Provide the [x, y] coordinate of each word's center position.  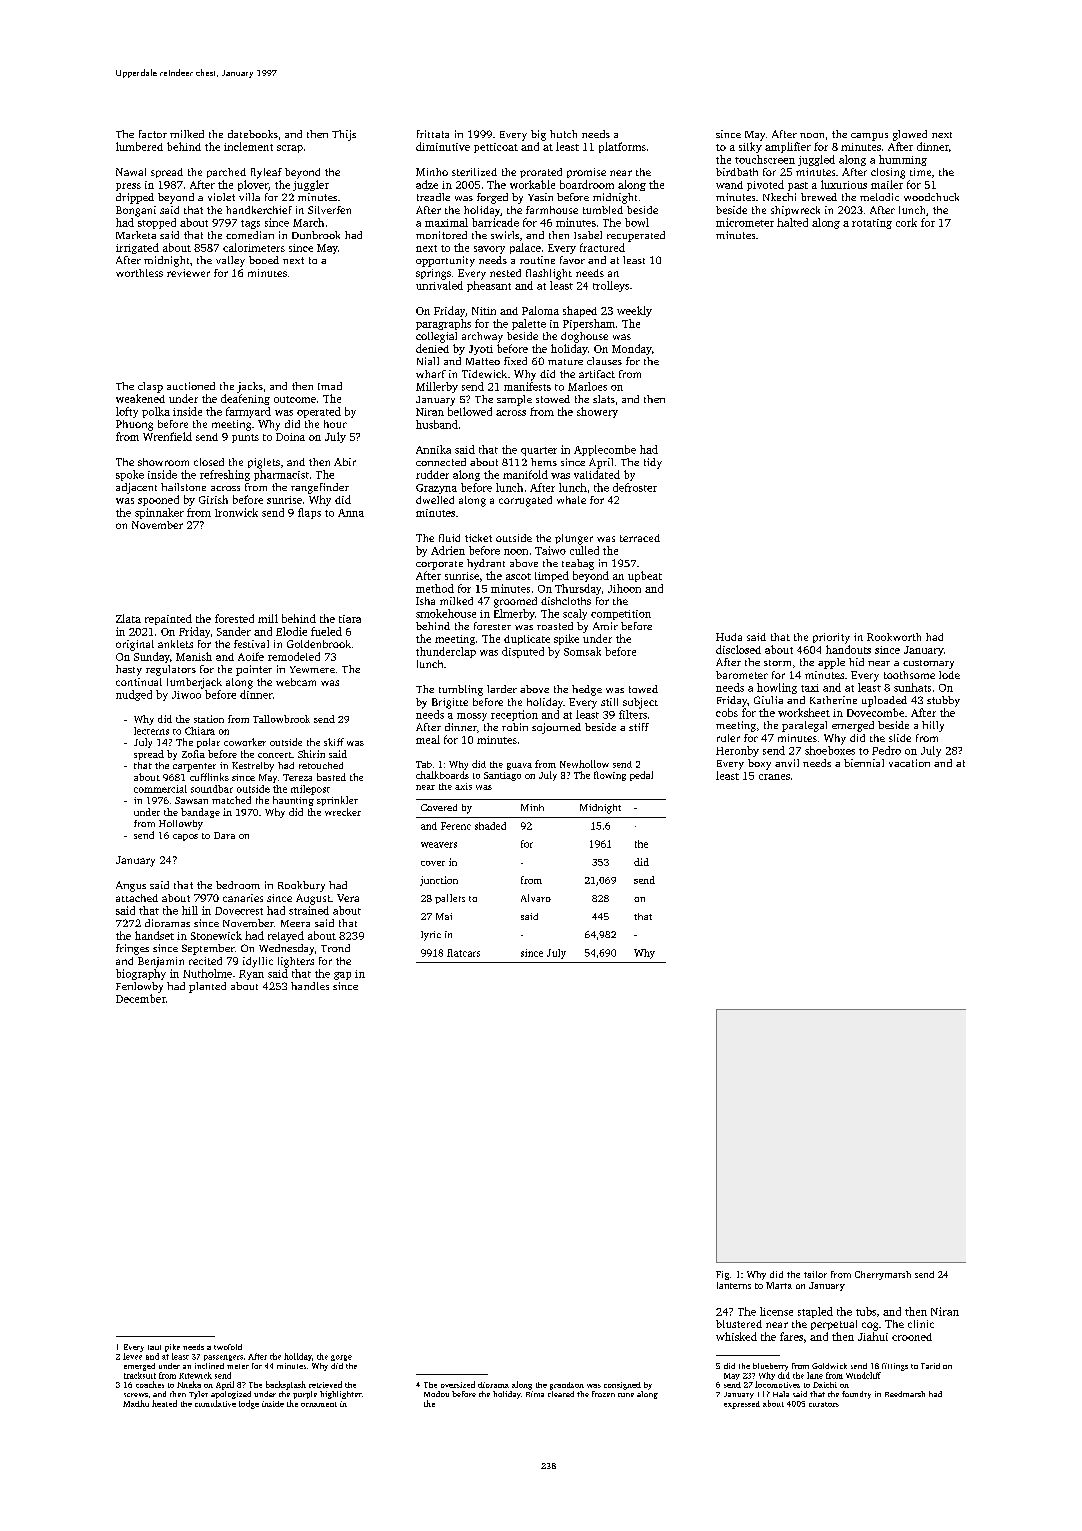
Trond [335, 948]
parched [226, 173]
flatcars [463, 953]
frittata [433, 134]
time [920, 172]
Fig [722, 1275]
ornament [319, 1404]
